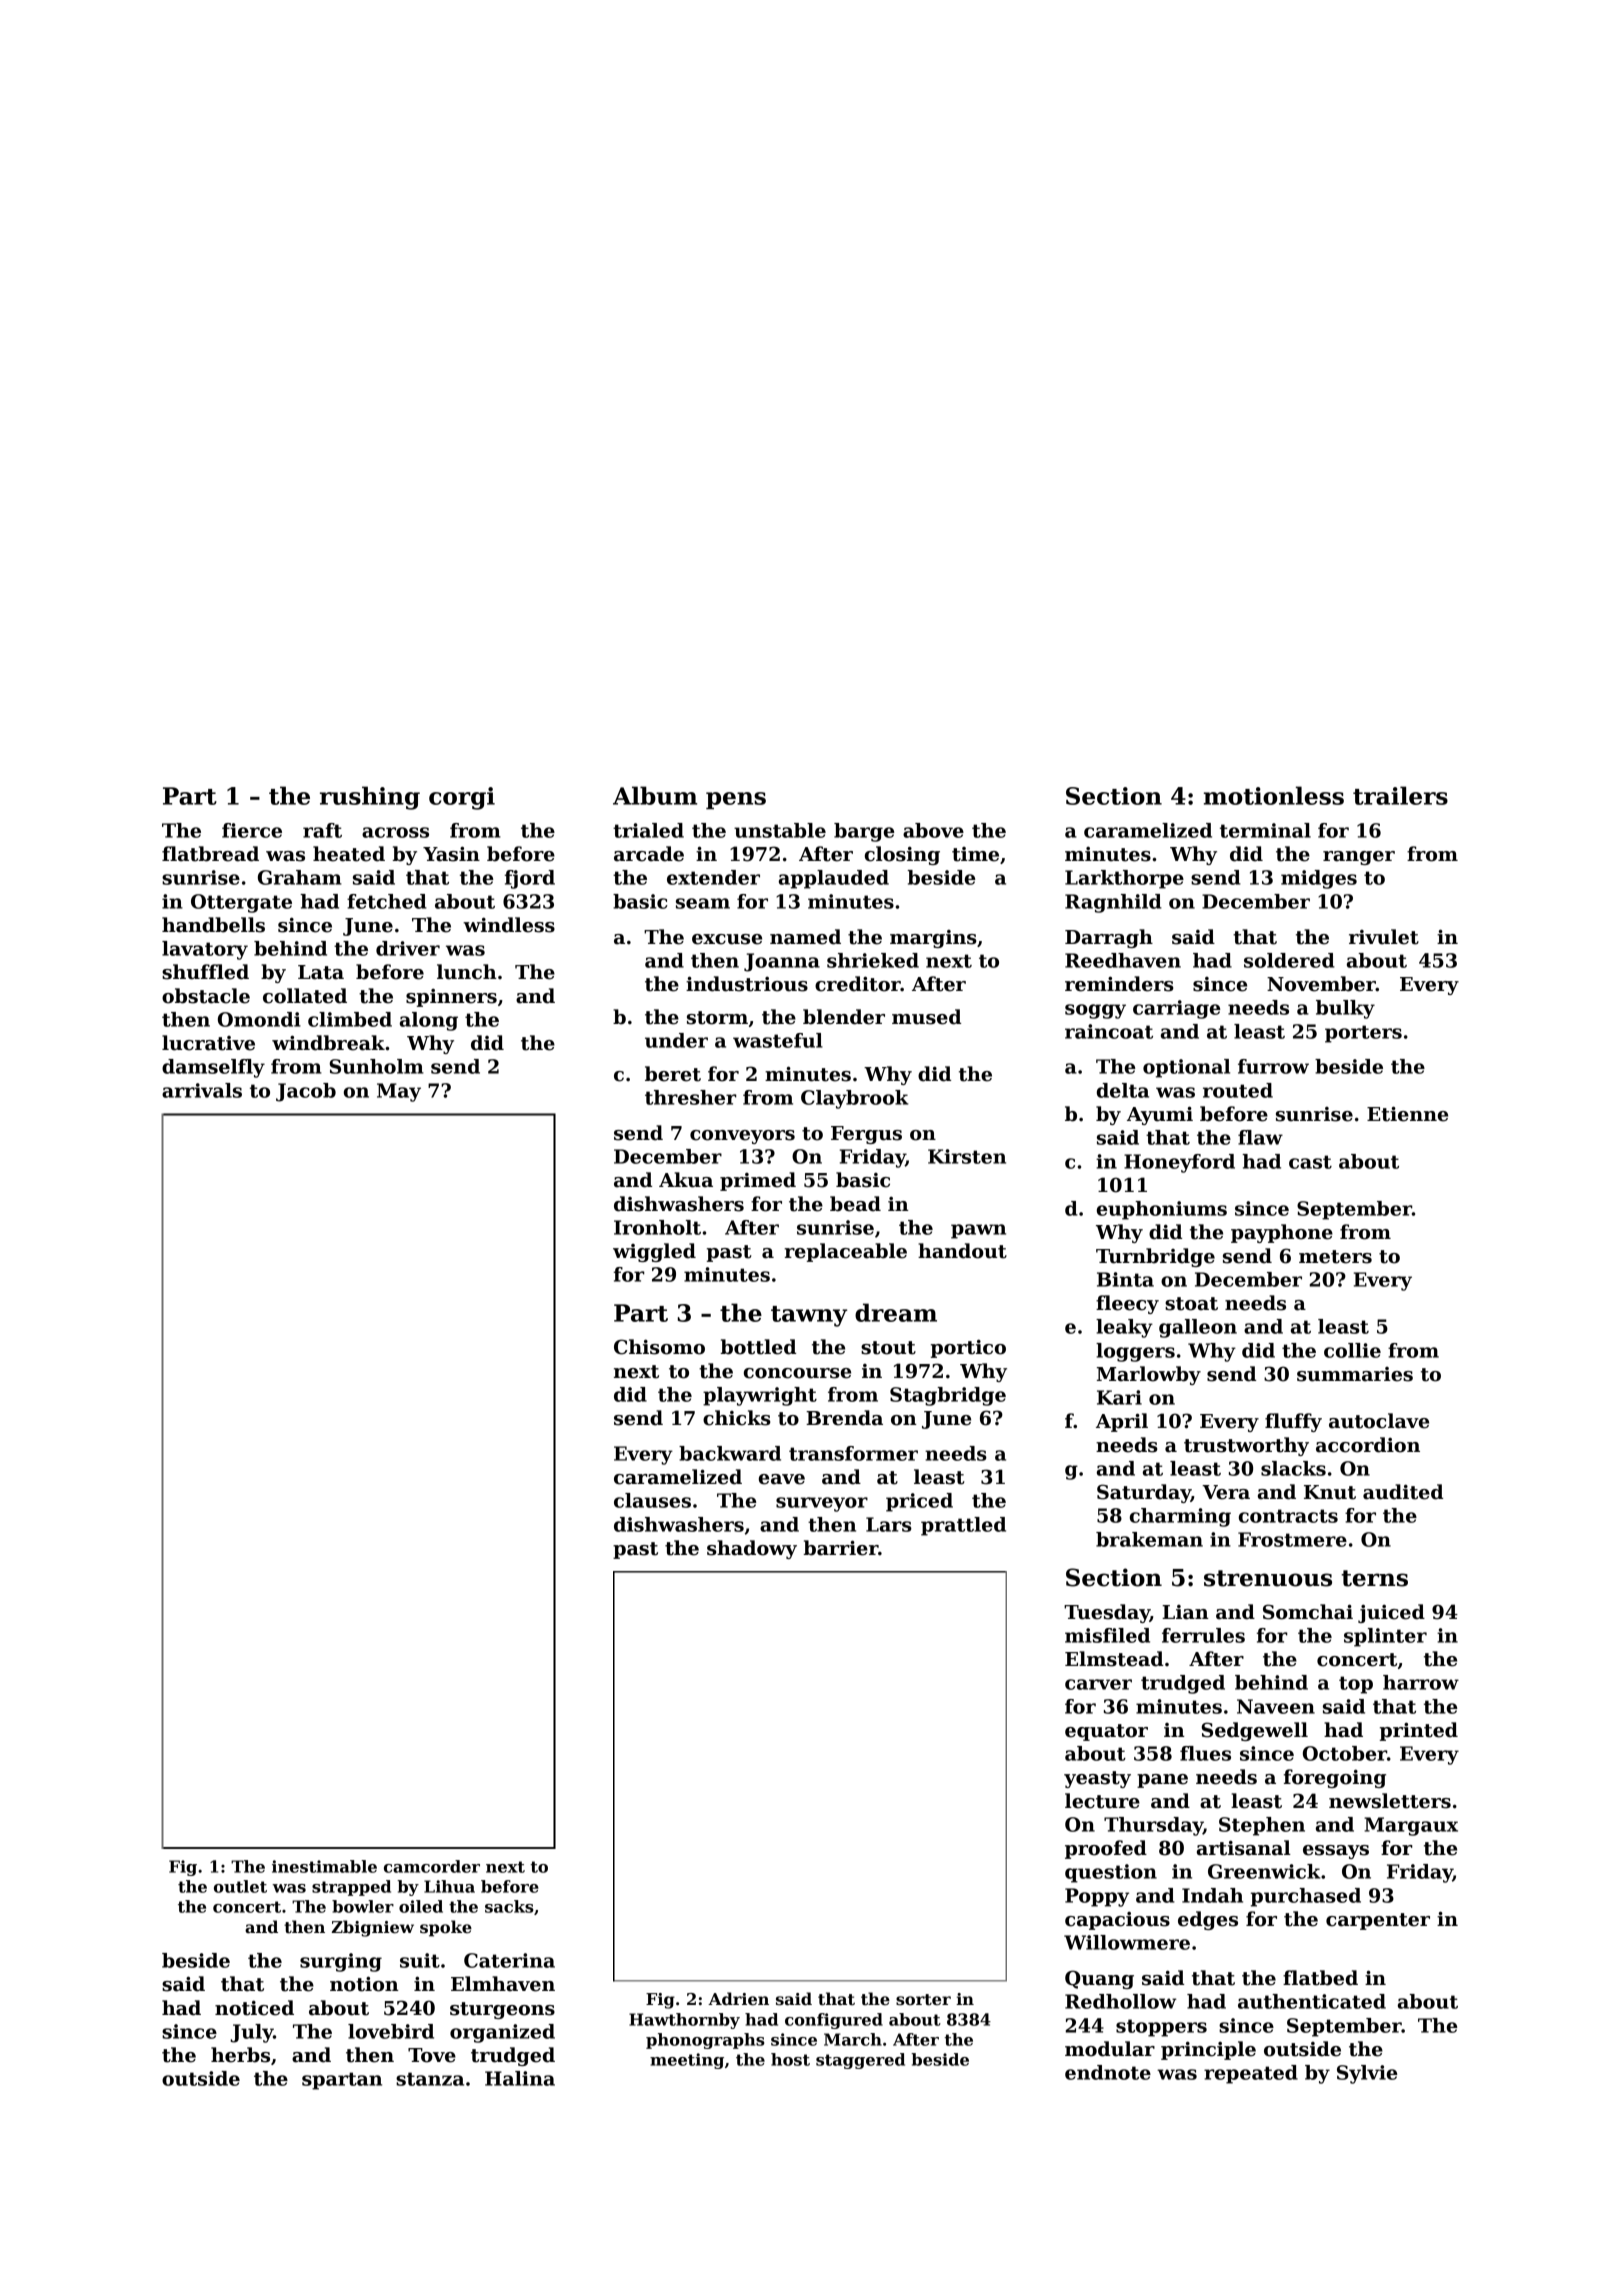  I want to click on Jacob, so click(306, 1092).
